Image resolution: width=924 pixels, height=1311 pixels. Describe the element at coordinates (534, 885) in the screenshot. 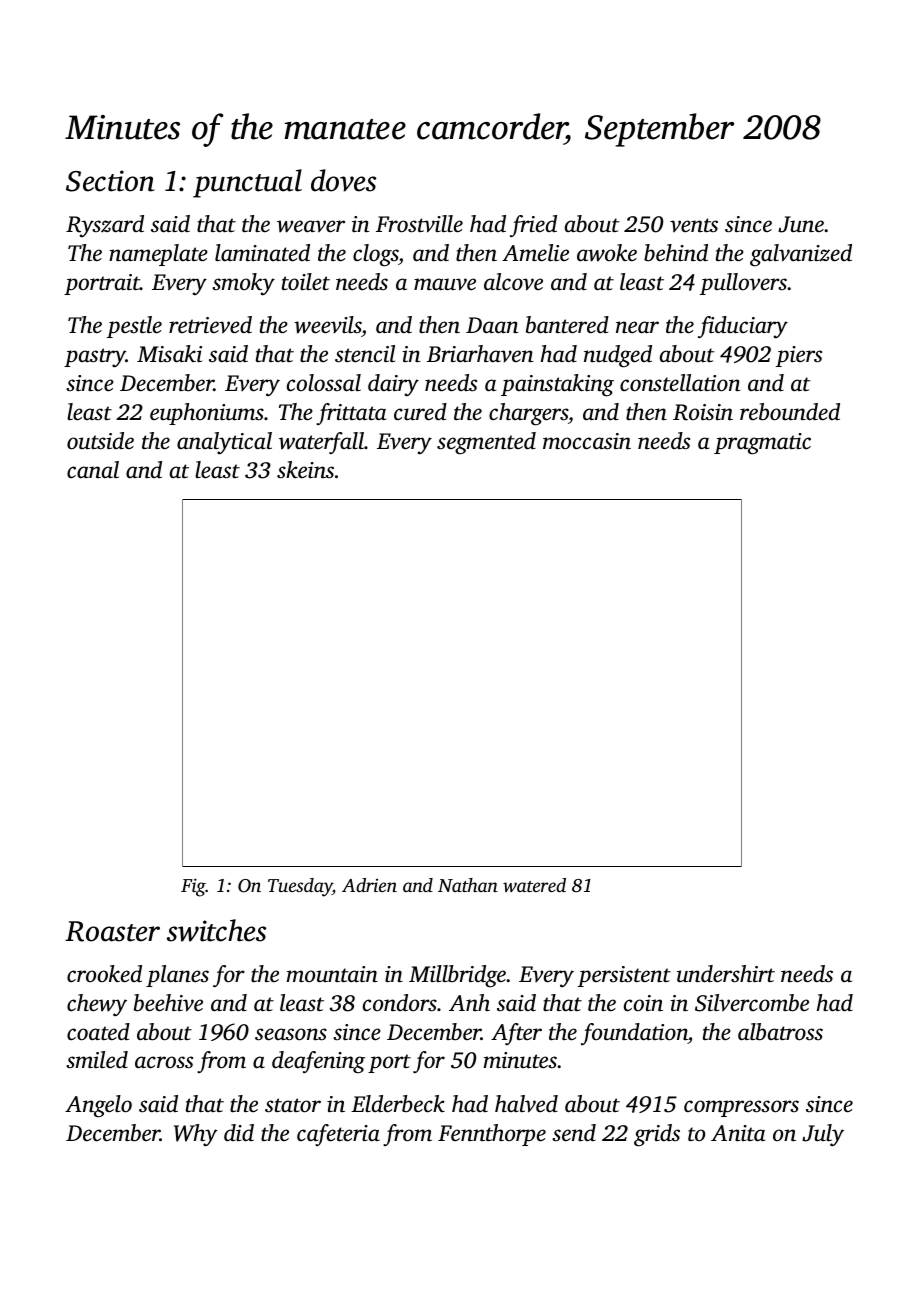

I see `watered` at that location.
